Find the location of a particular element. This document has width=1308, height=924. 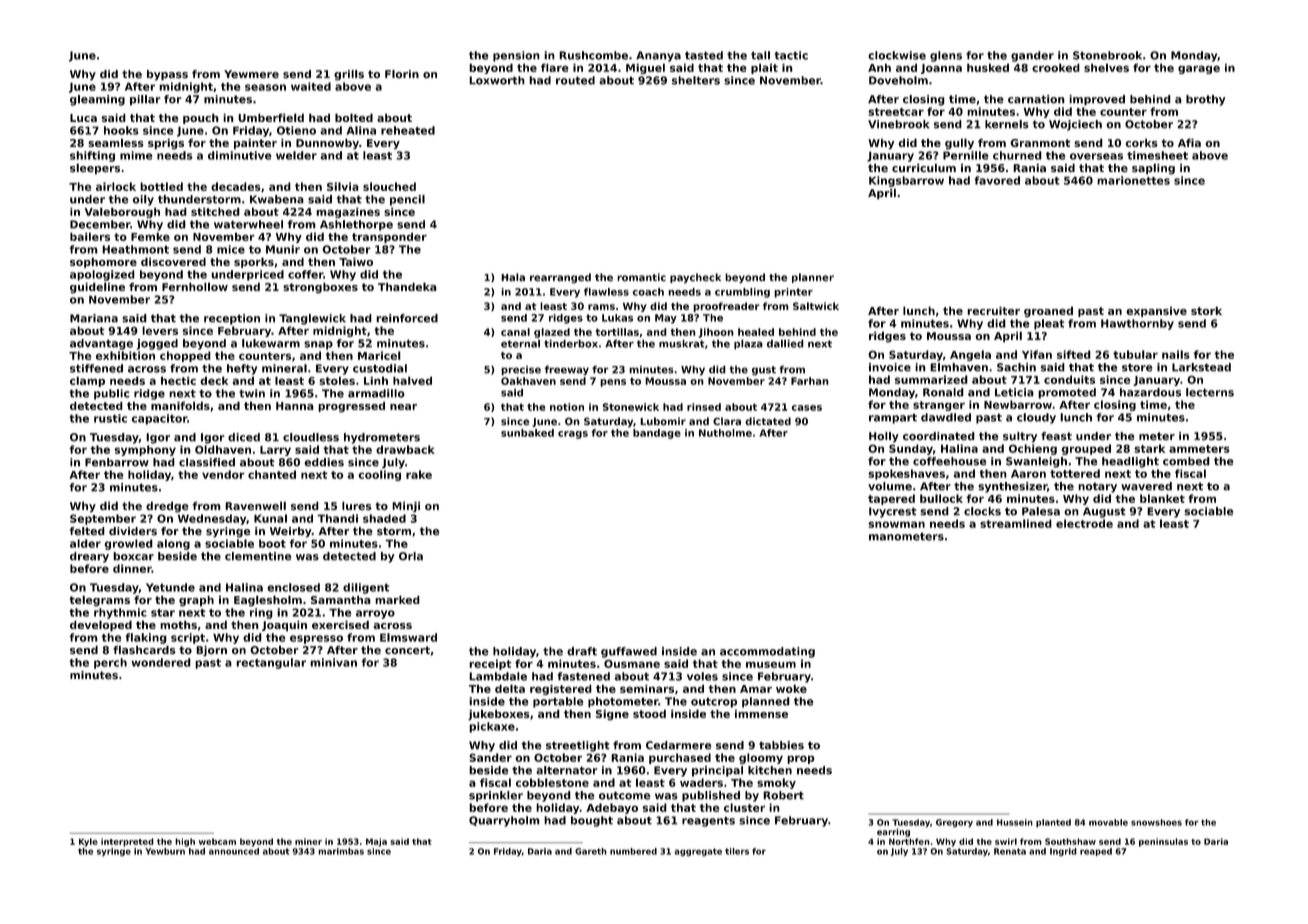

bypass is located at coordinates (167, 75).
